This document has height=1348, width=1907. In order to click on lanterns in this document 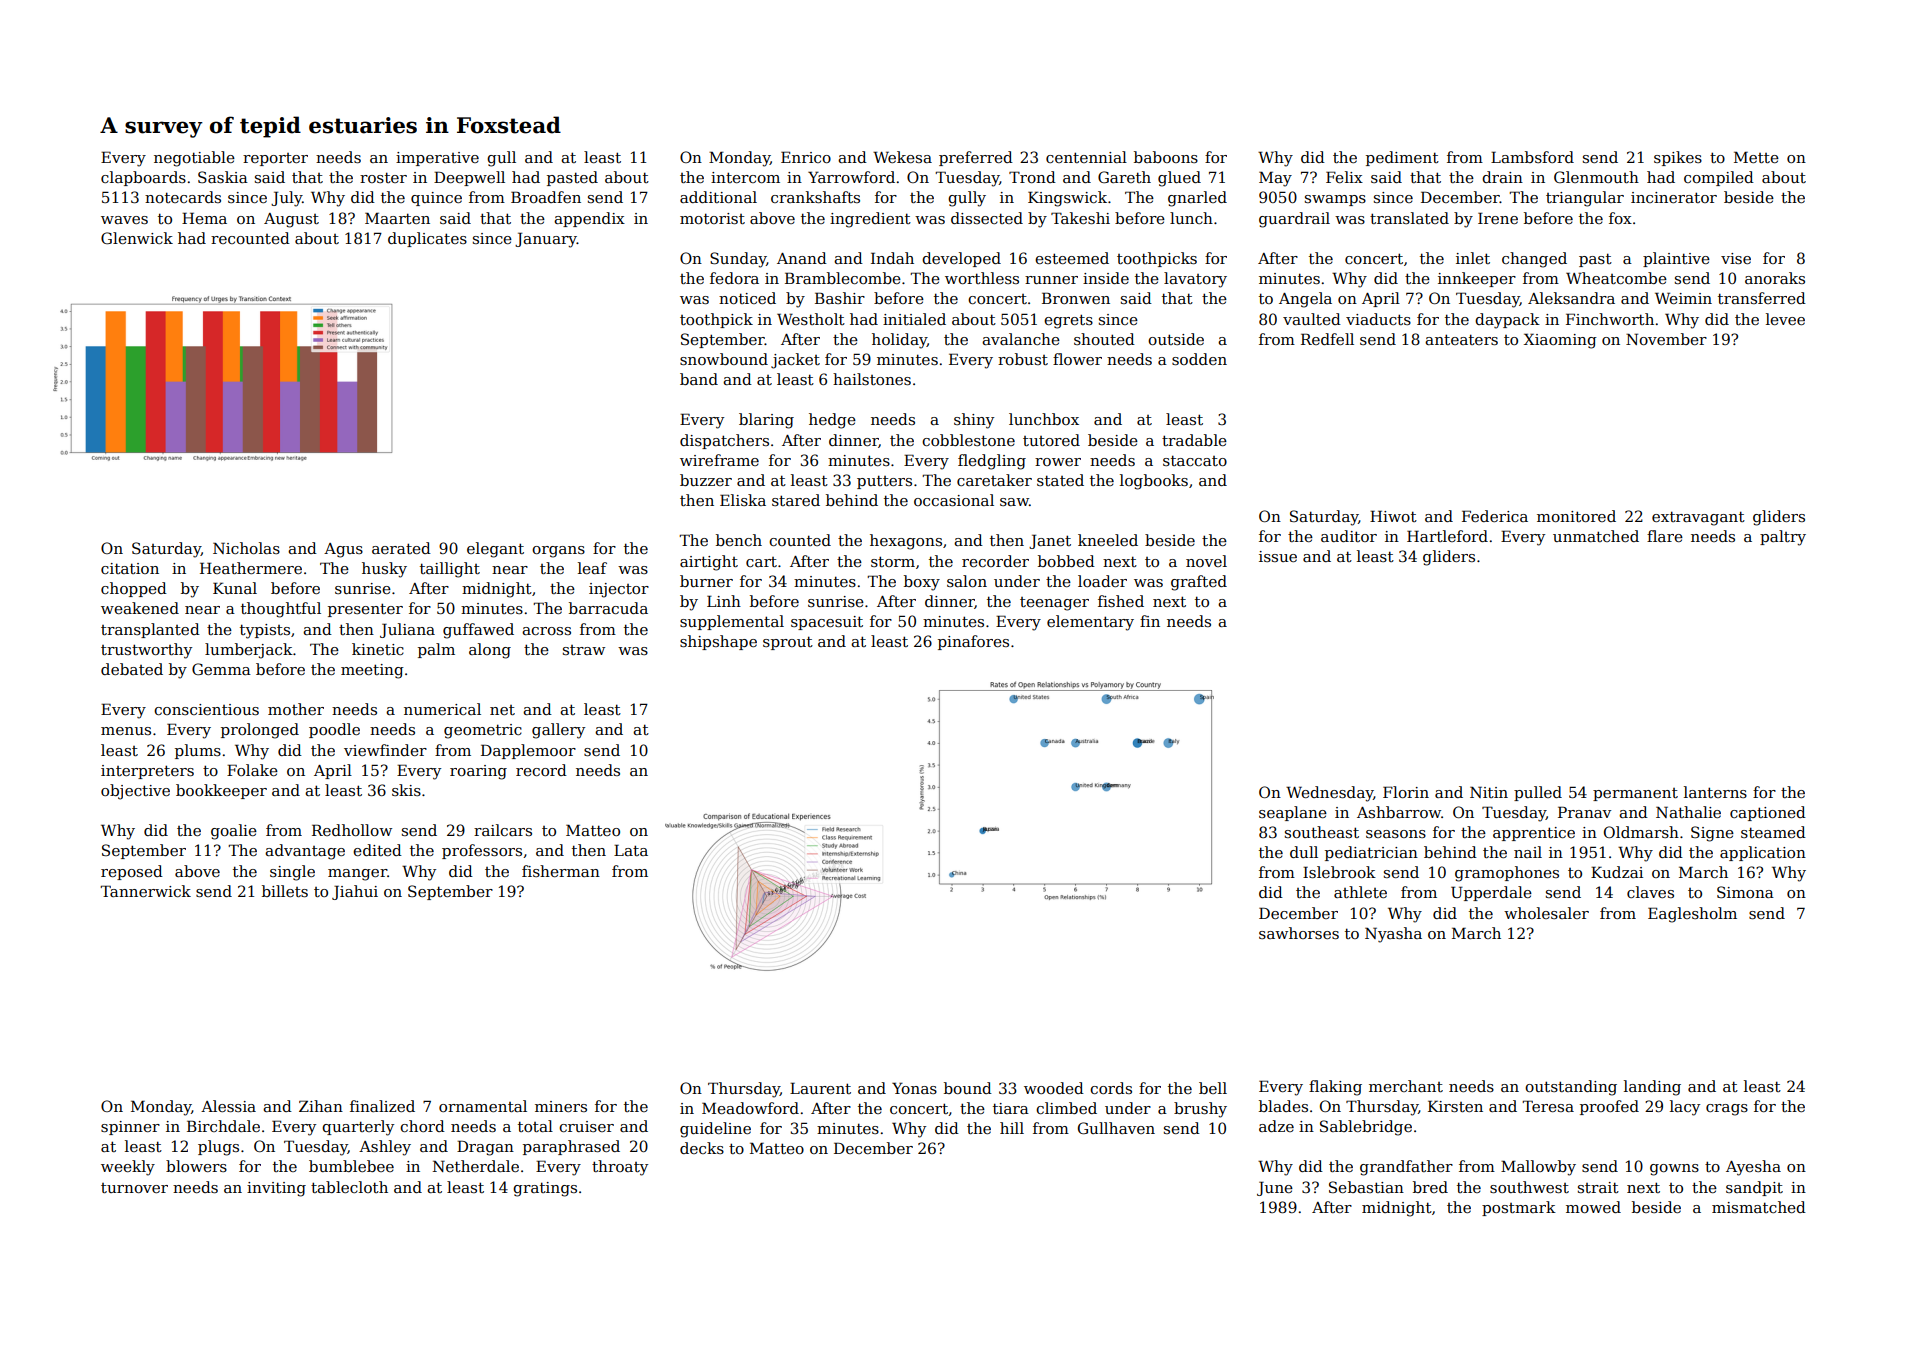, I will do `click(1715, 792)`.
